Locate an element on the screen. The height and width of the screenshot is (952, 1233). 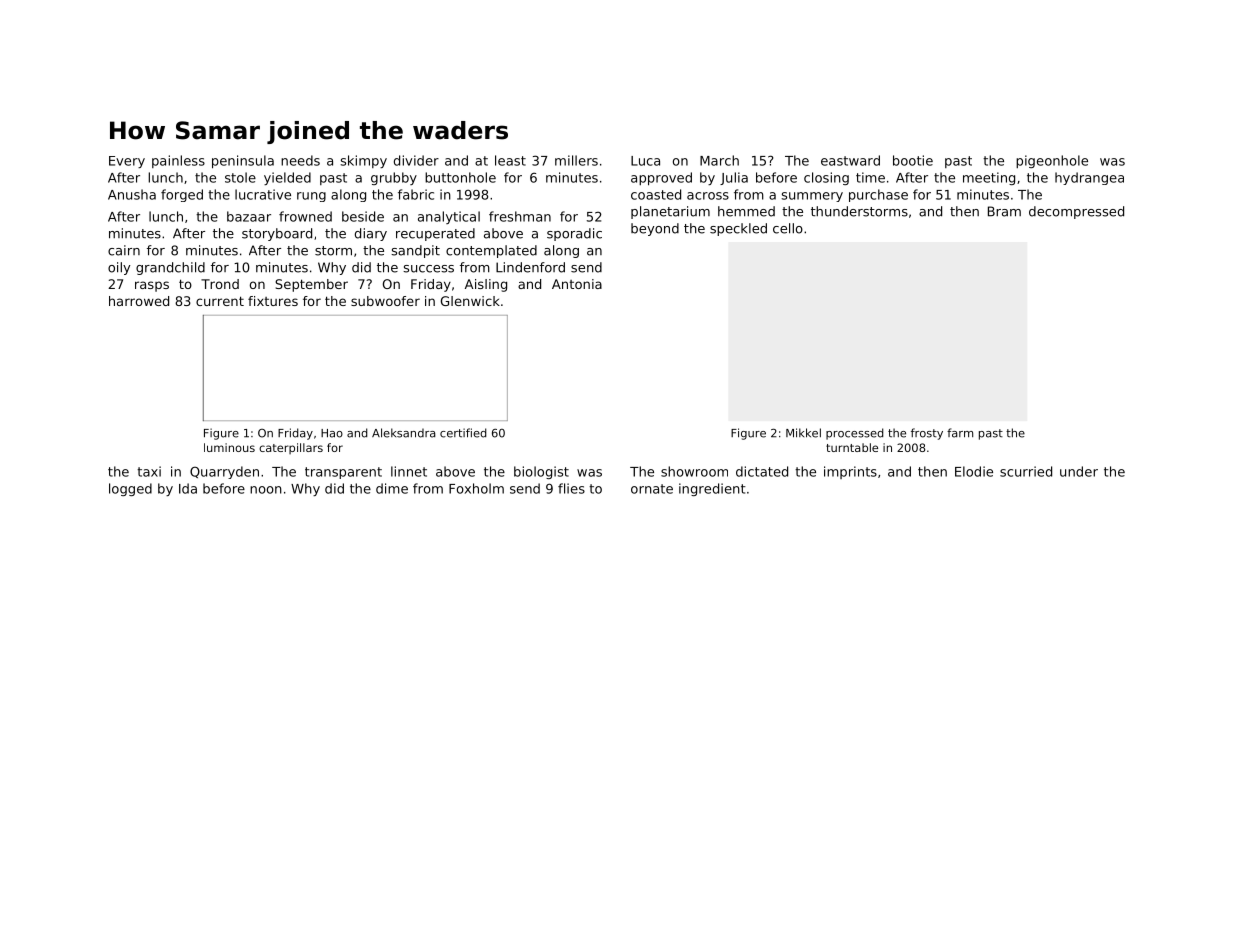
freshman is located at coordinates (520, 216).
